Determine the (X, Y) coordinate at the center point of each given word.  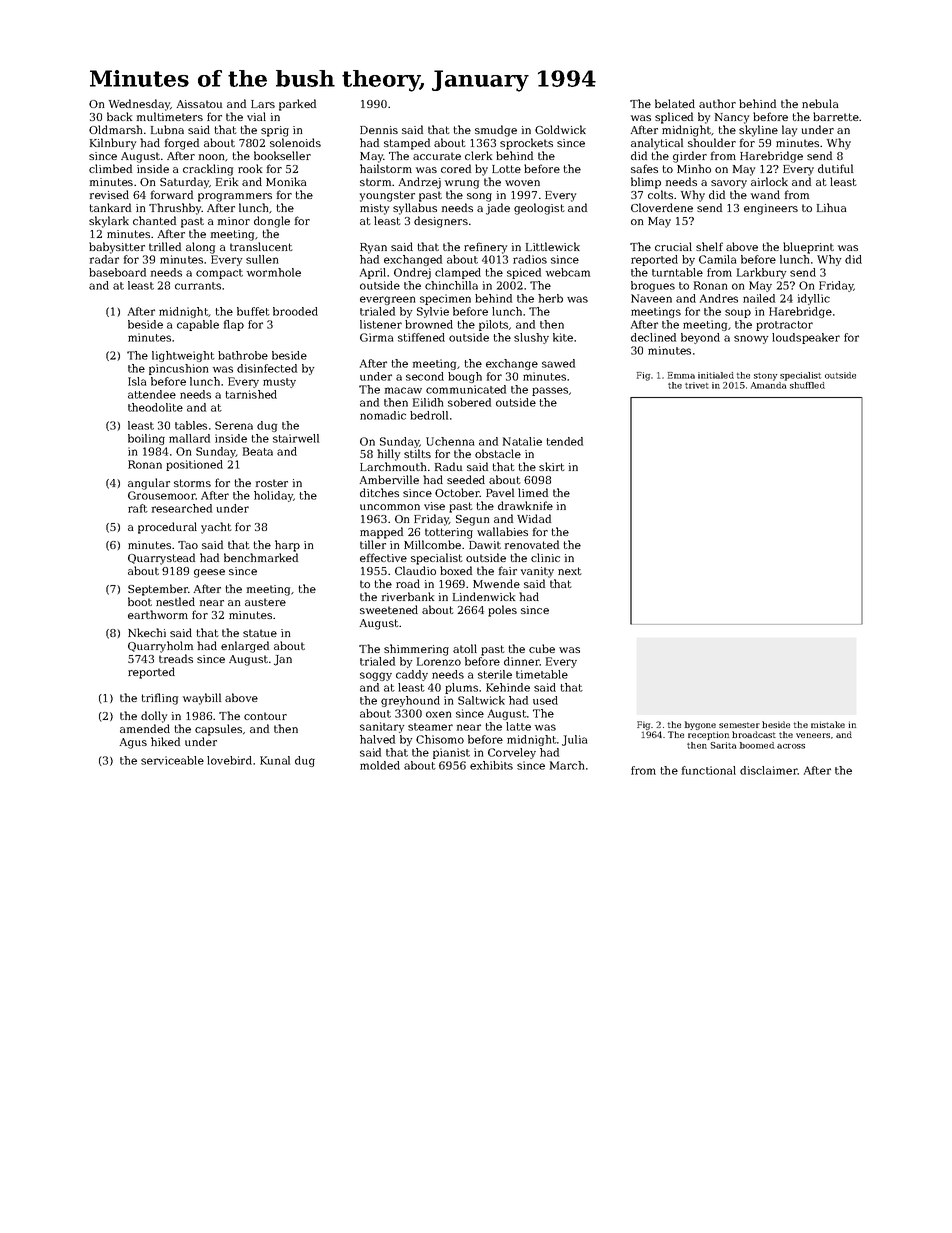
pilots (493, 325)
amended (145, 728)
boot (140, 601)
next (570, 571)
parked (297, 105)
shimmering (416, 650)
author (717, 103)
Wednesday (140, 105)
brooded (295, 311)
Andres (719, 298)
